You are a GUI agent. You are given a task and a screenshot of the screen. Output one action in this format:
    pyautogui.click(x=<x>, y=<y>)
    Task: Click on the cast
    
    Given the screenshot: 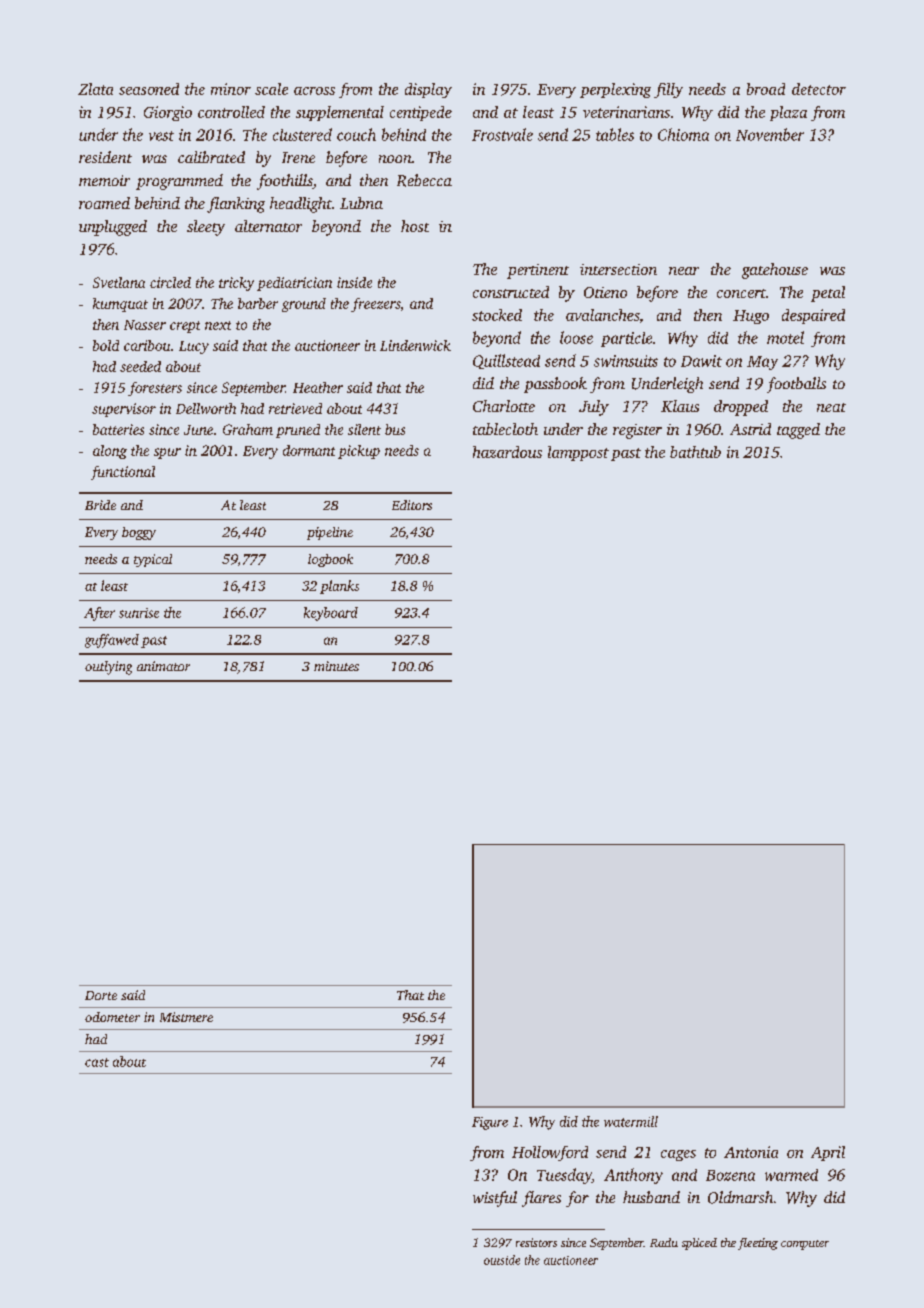 What is the action you would take?
    pyautogui.click(x=97, y=1062)
